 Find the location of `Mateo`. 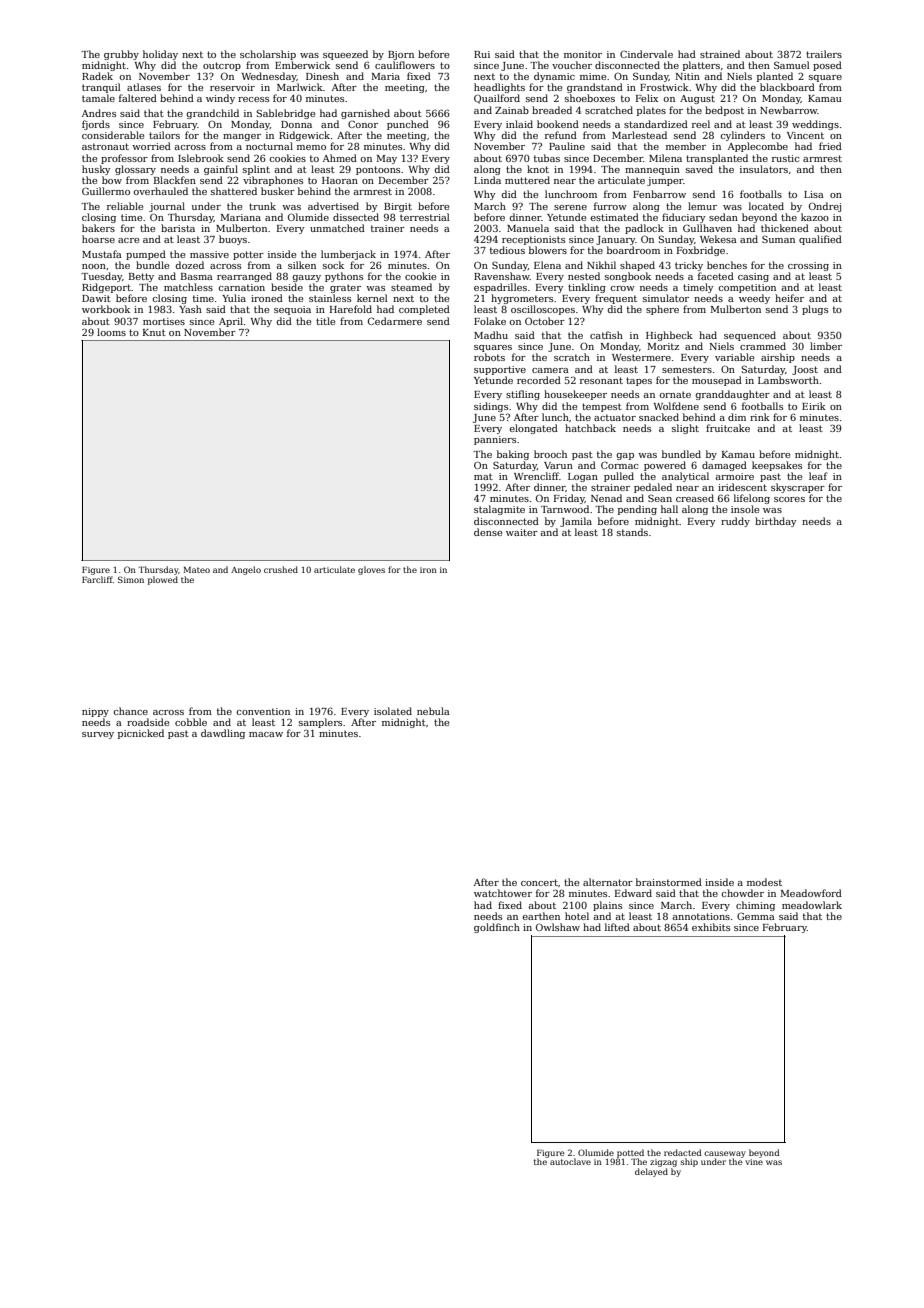

Mateo is located at coordinates (196, 570).
